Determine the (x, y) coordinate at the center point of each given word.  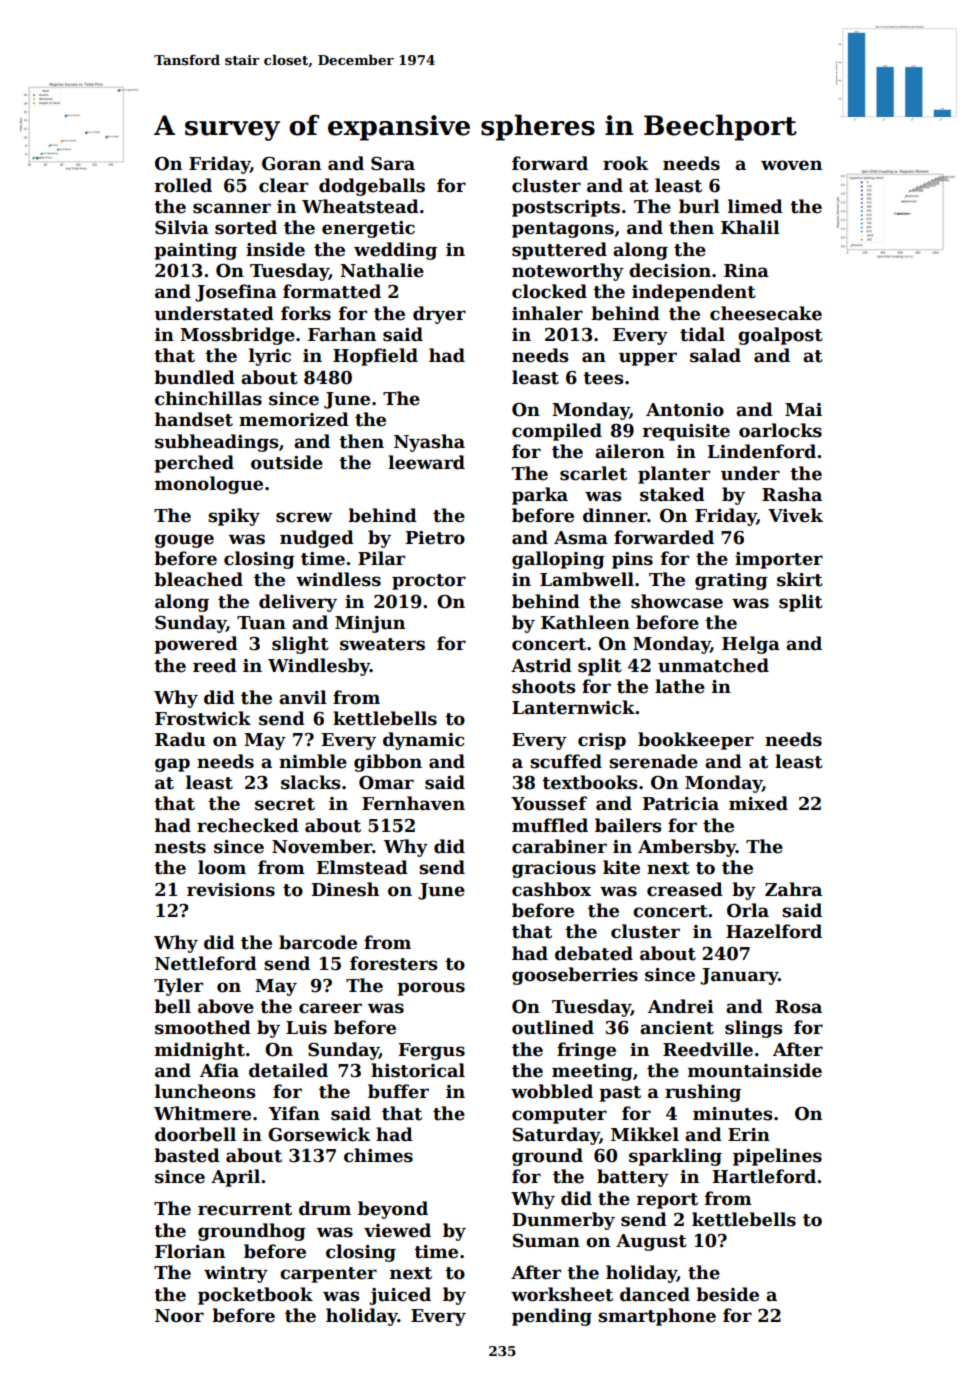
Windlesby (319, 667)
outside (287, 462)
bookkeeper (696, 741)
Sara (393, 164)
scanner (232, 208)
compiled (557, 432)
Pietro (435, 538)
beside (727, 1294)
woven (791, 165)
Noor (179, 1316)
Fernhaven (413, 803)
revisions (231, 890)
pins (632, 560)
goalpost (780, 336)
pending (552, 1317)
